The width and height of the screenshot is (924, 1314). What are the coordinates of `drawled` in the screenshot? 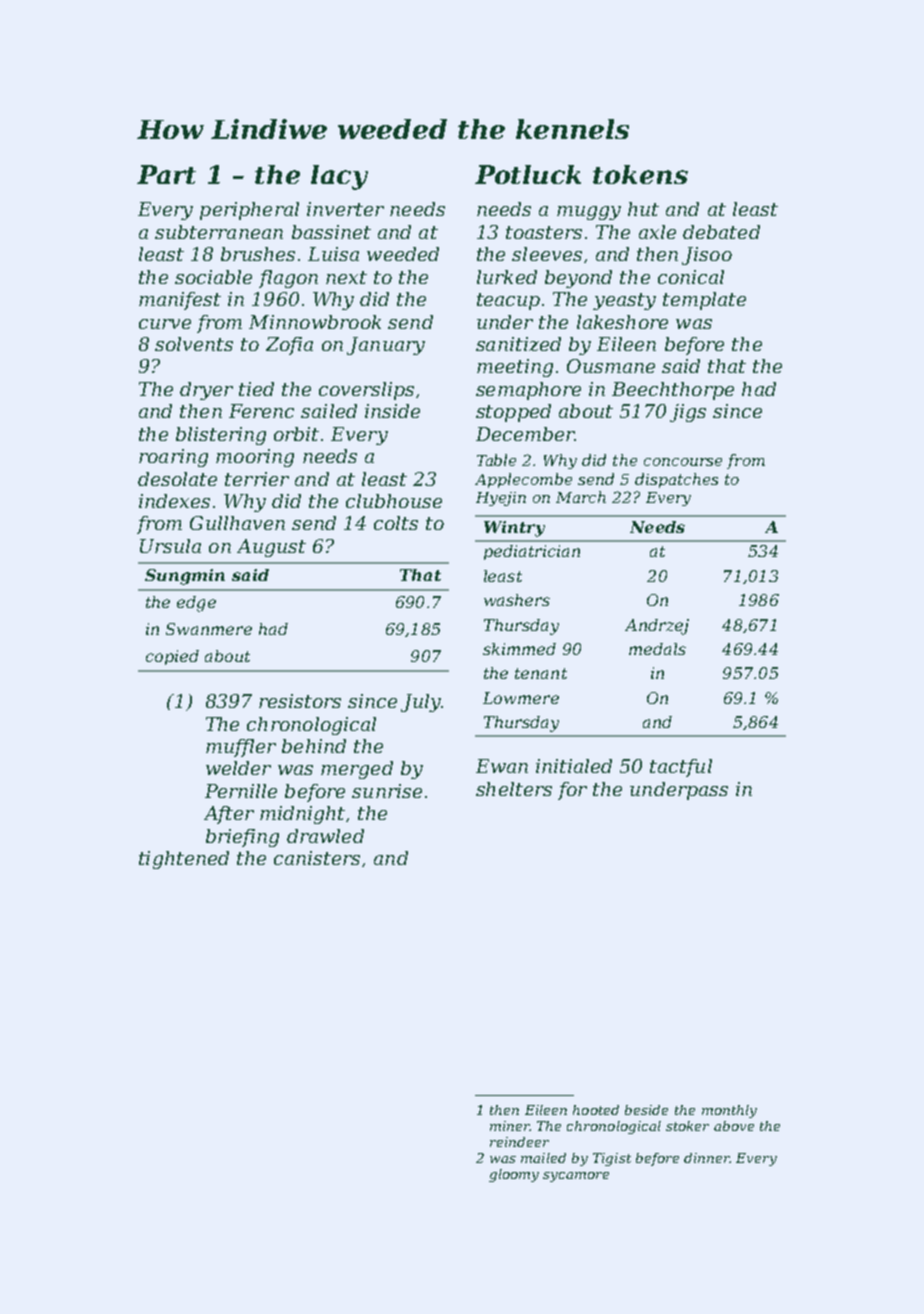 It's located at (325, 836).
